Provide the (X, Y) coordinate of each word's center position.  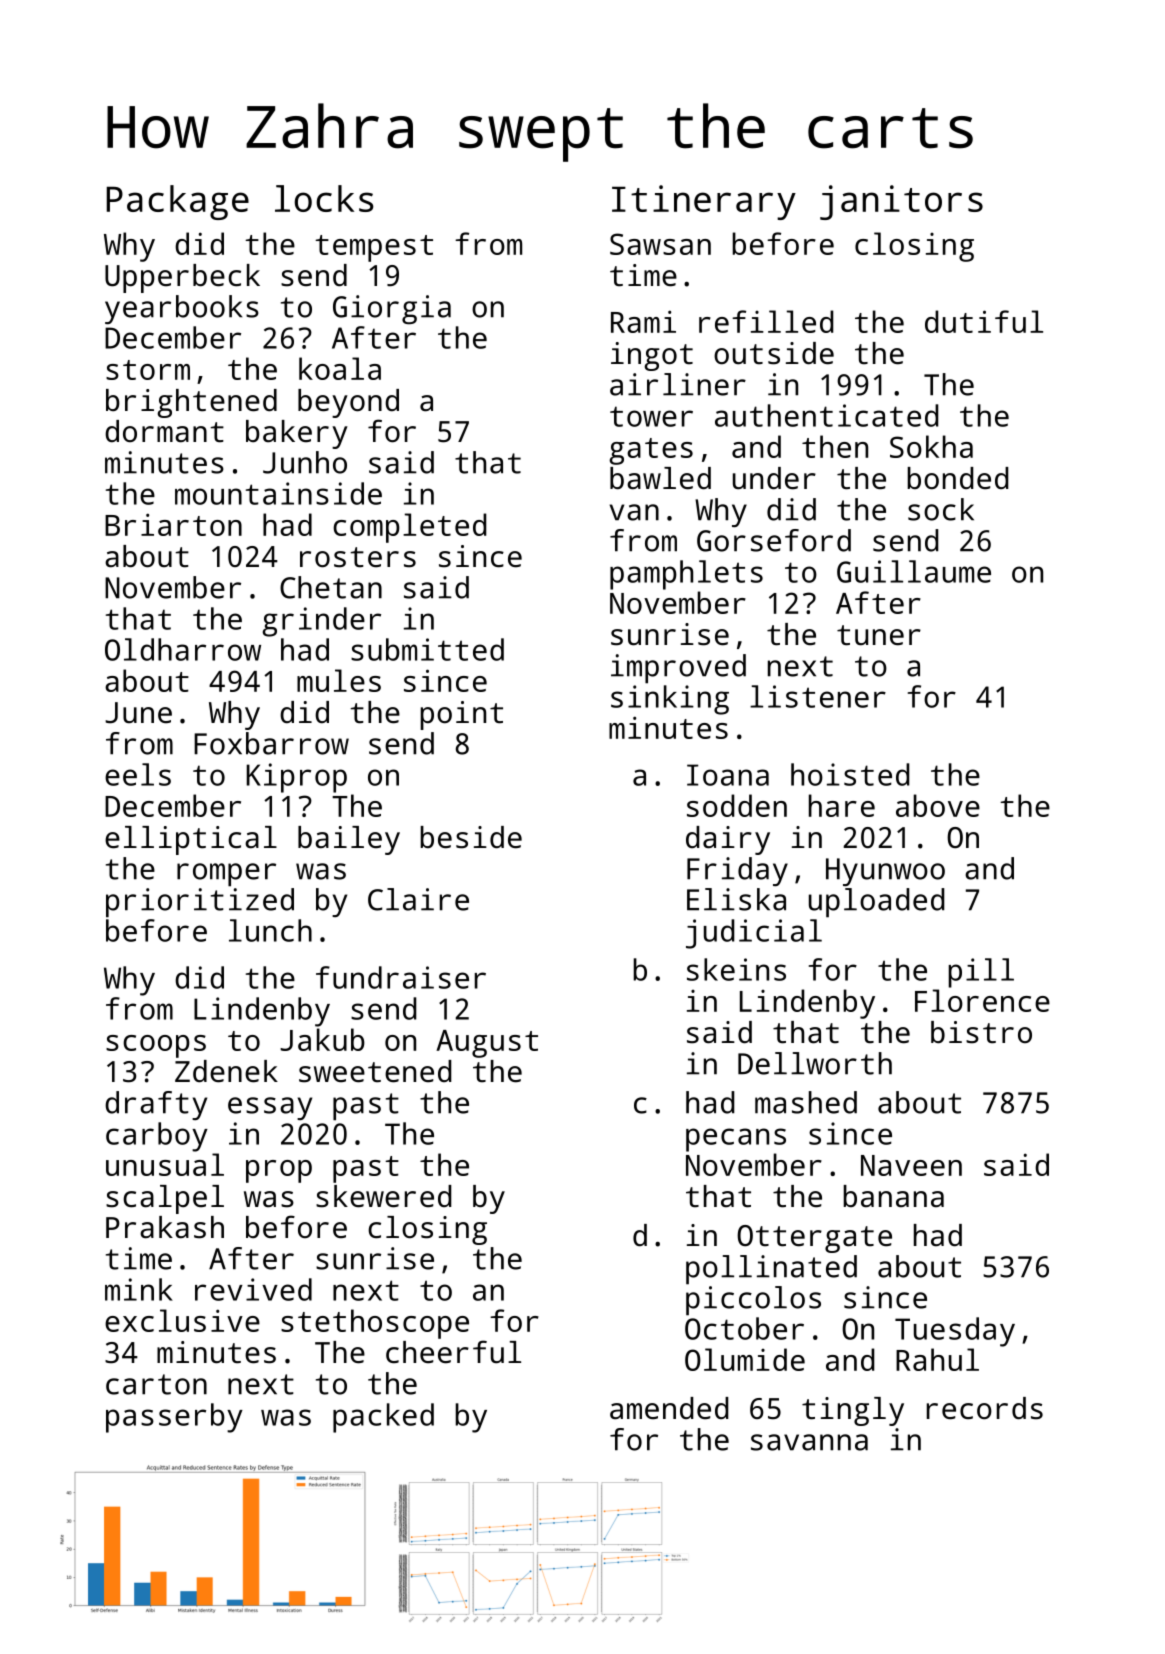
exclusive (182, 1320)
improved (678, 669)
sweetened (375, 1071)
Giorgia (392, 310)
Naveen (911, 1165)
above (938, 805)
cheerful (453, 1352)
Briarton (173, 524)
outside (774, 353)
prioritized (200, 903)
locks (324, 198)
